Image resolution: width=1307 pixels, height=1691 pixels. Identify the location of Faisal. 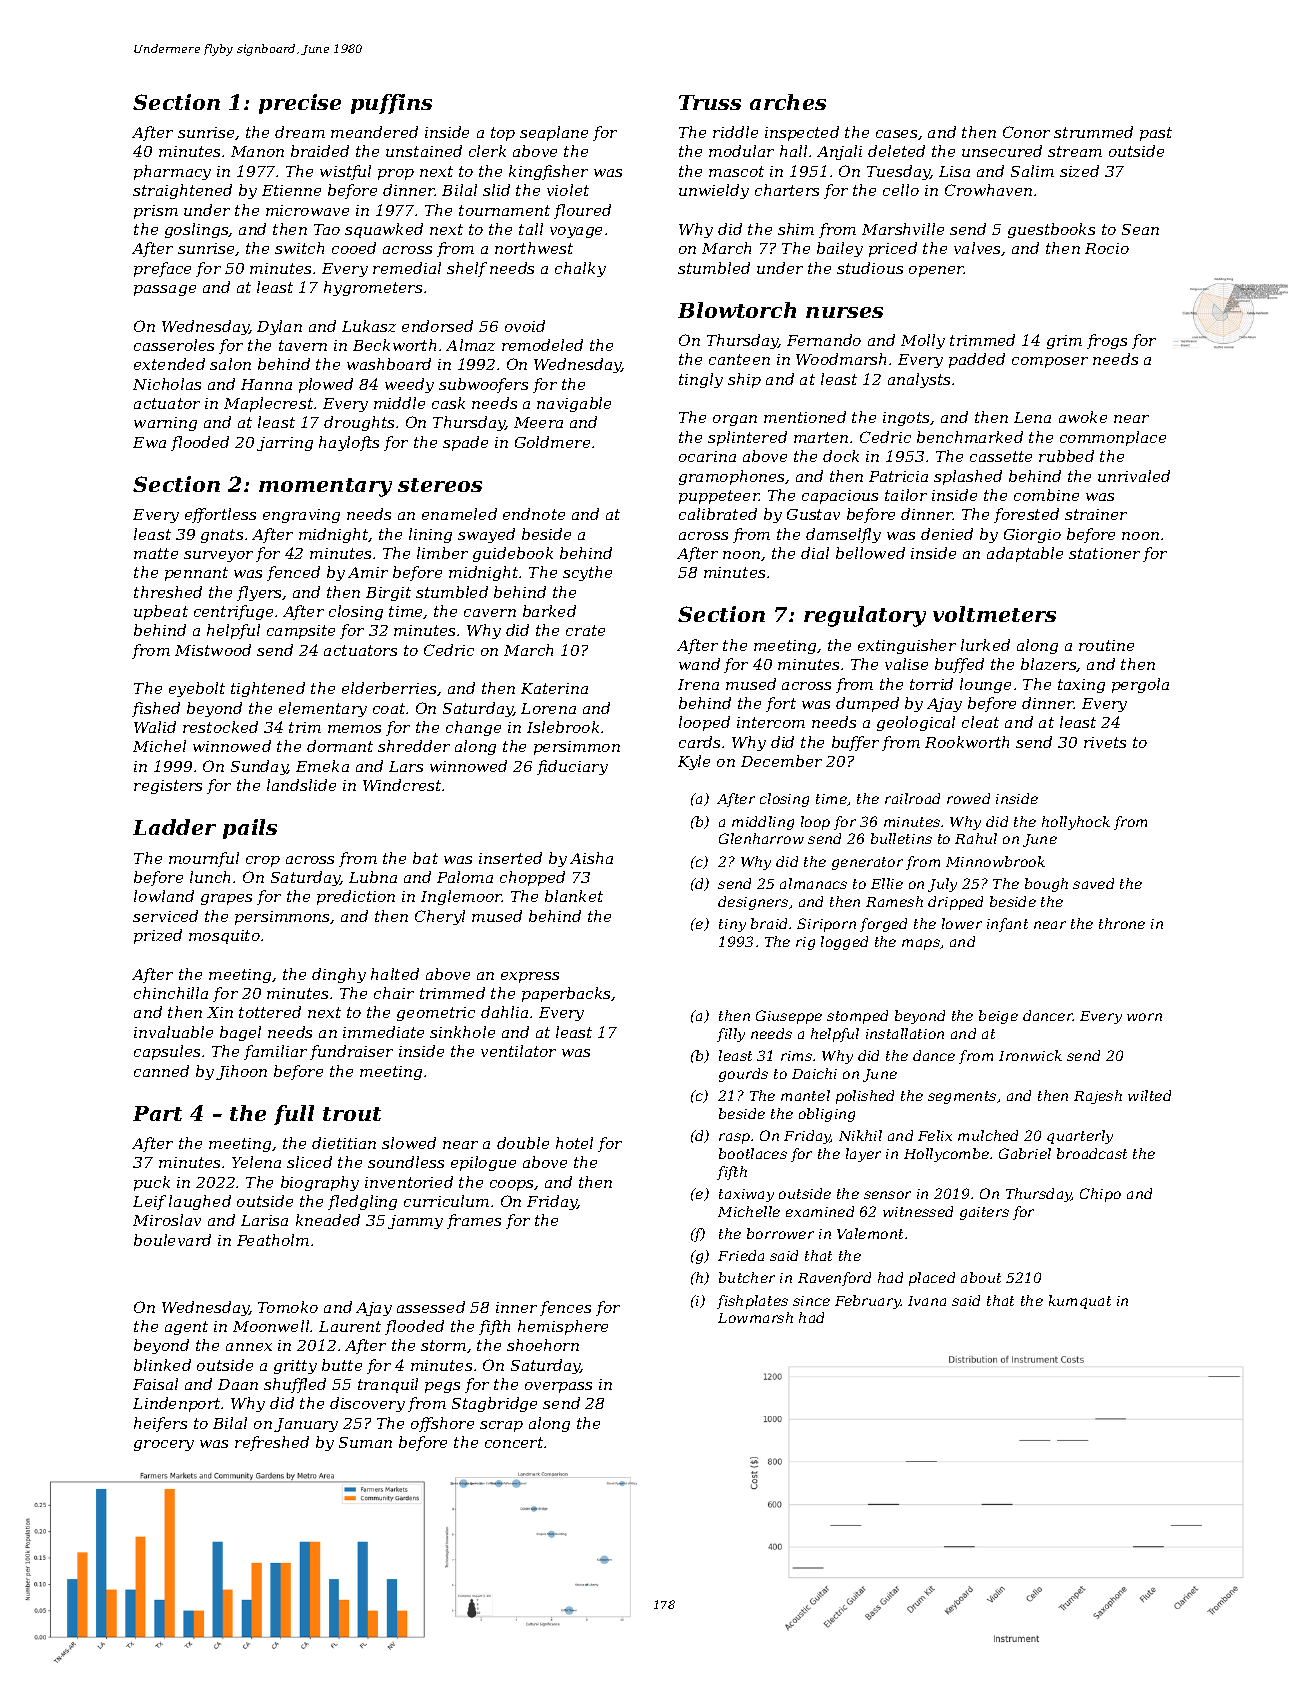
(155, 1384).
